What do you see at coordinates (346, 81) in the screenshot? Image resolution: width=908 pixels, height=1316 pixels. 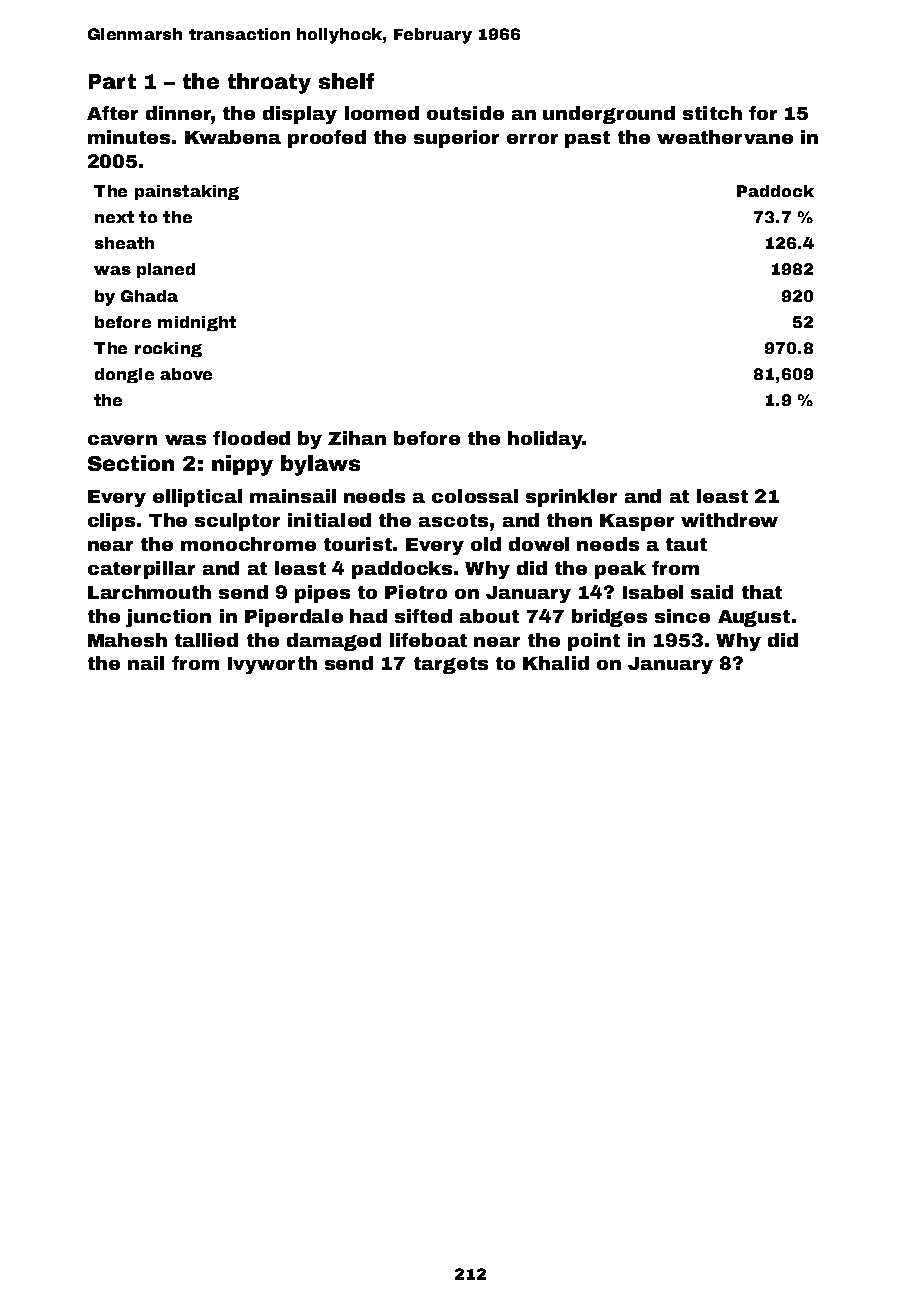 I see `shelf` at bounding box center [346, 81].
